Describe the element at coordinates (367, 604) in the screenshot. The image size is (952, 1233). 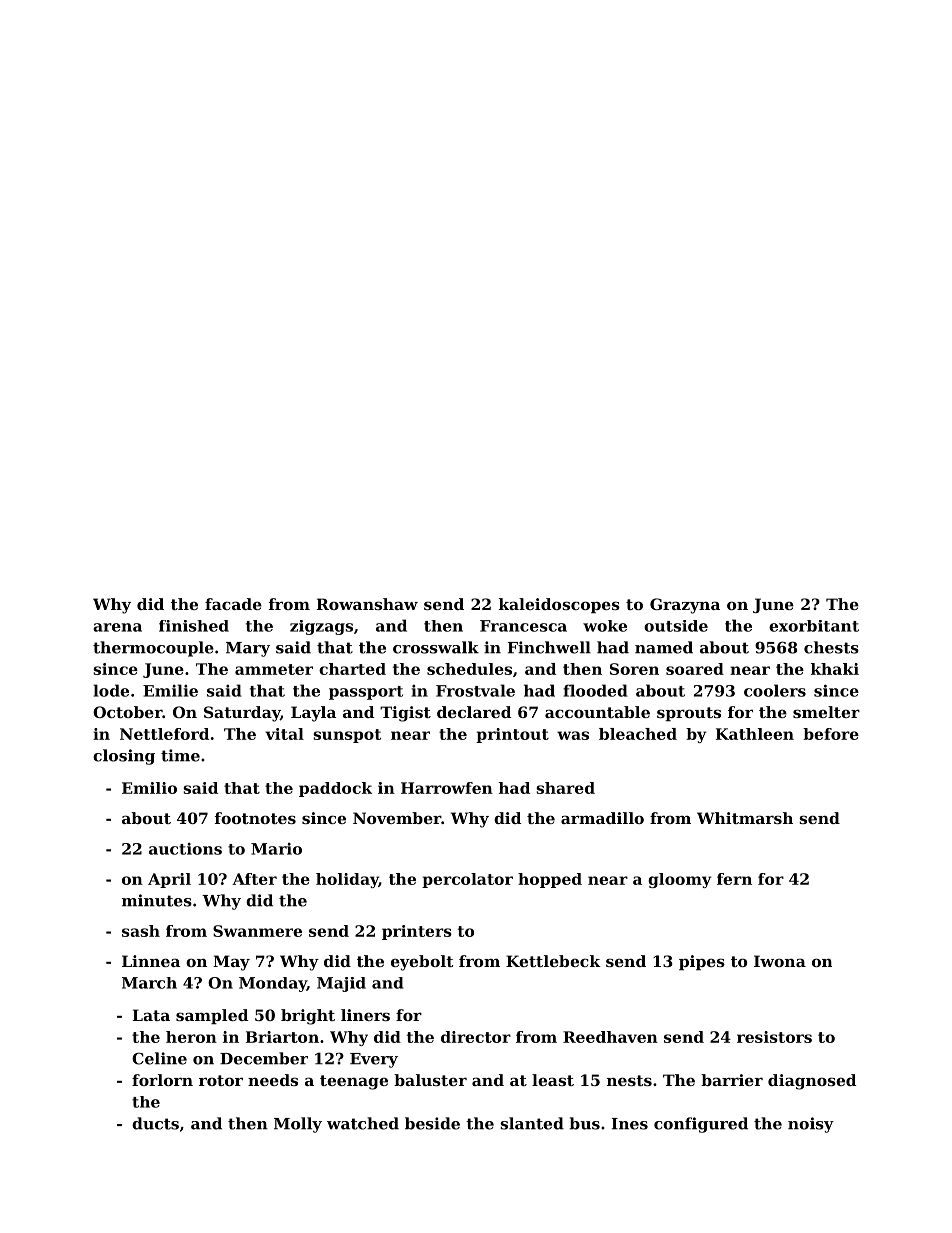
I see `Rowanshaw` at that location.
